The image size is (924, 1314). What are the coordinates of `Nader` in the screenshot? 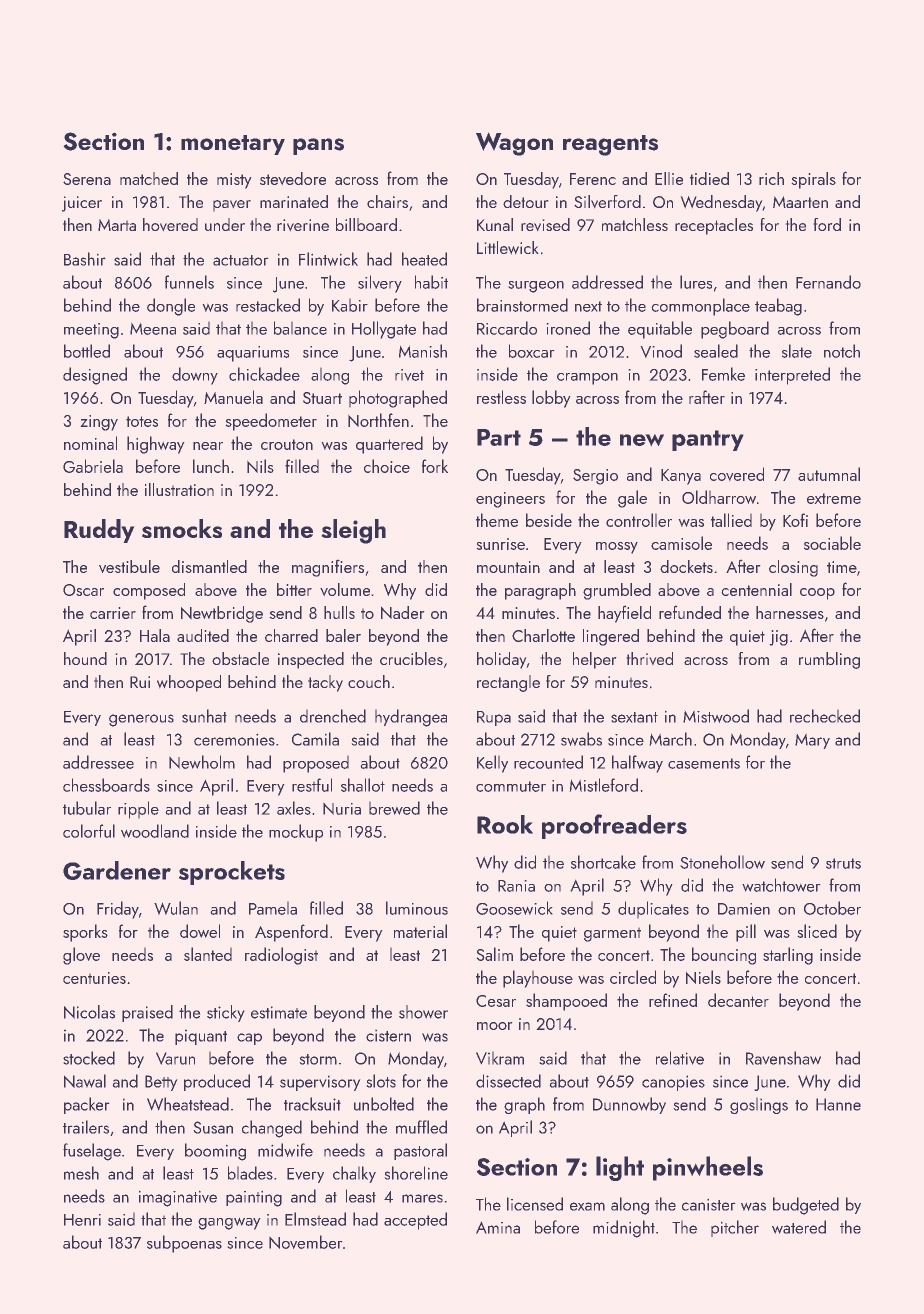 It's located at (402, 612).
